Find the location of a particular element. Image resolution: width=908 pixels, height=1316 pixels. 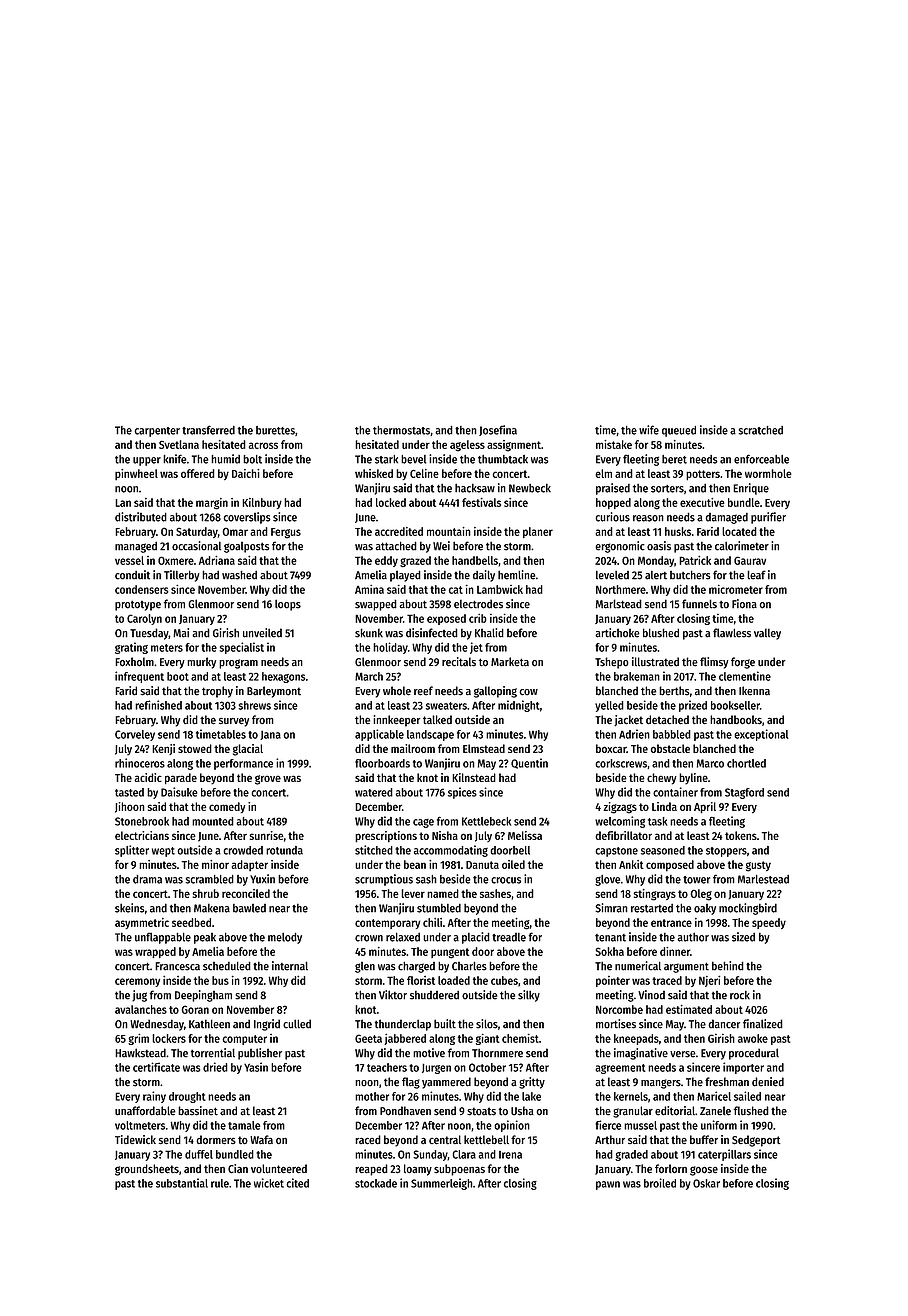

Vinod is located at coordinates (651, 995).
